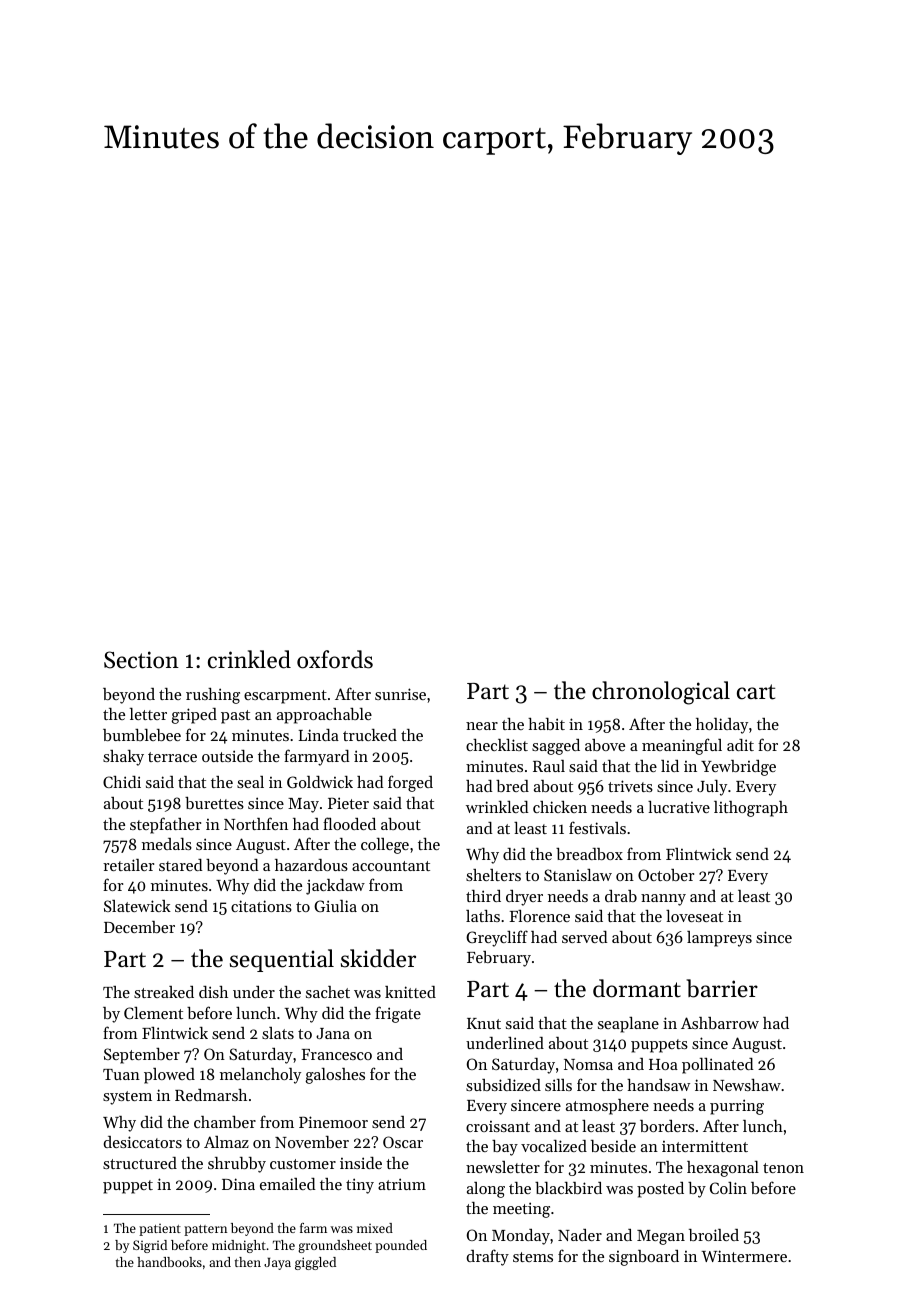 The height and width of the image is (1316, 908). I want to click on barrier, so click(722, 988).
